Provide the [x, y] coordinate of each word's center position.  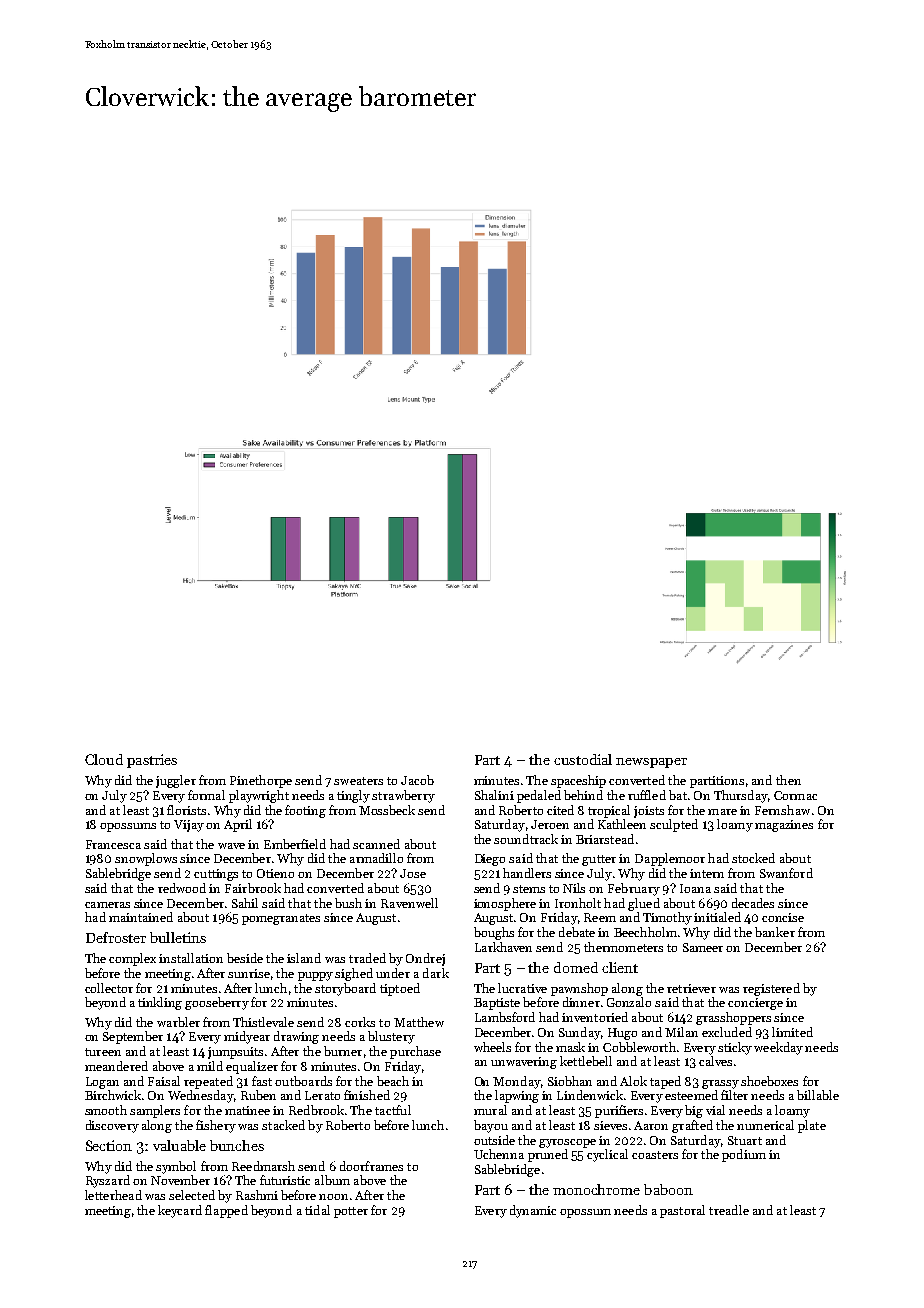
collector [109, 988]
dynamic [533, 1211]
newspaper [651, 763]
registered [771, 989]
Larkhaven [503, 947]
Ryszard [108, 1181]
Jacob [417, 780]
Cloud [104, 759]
